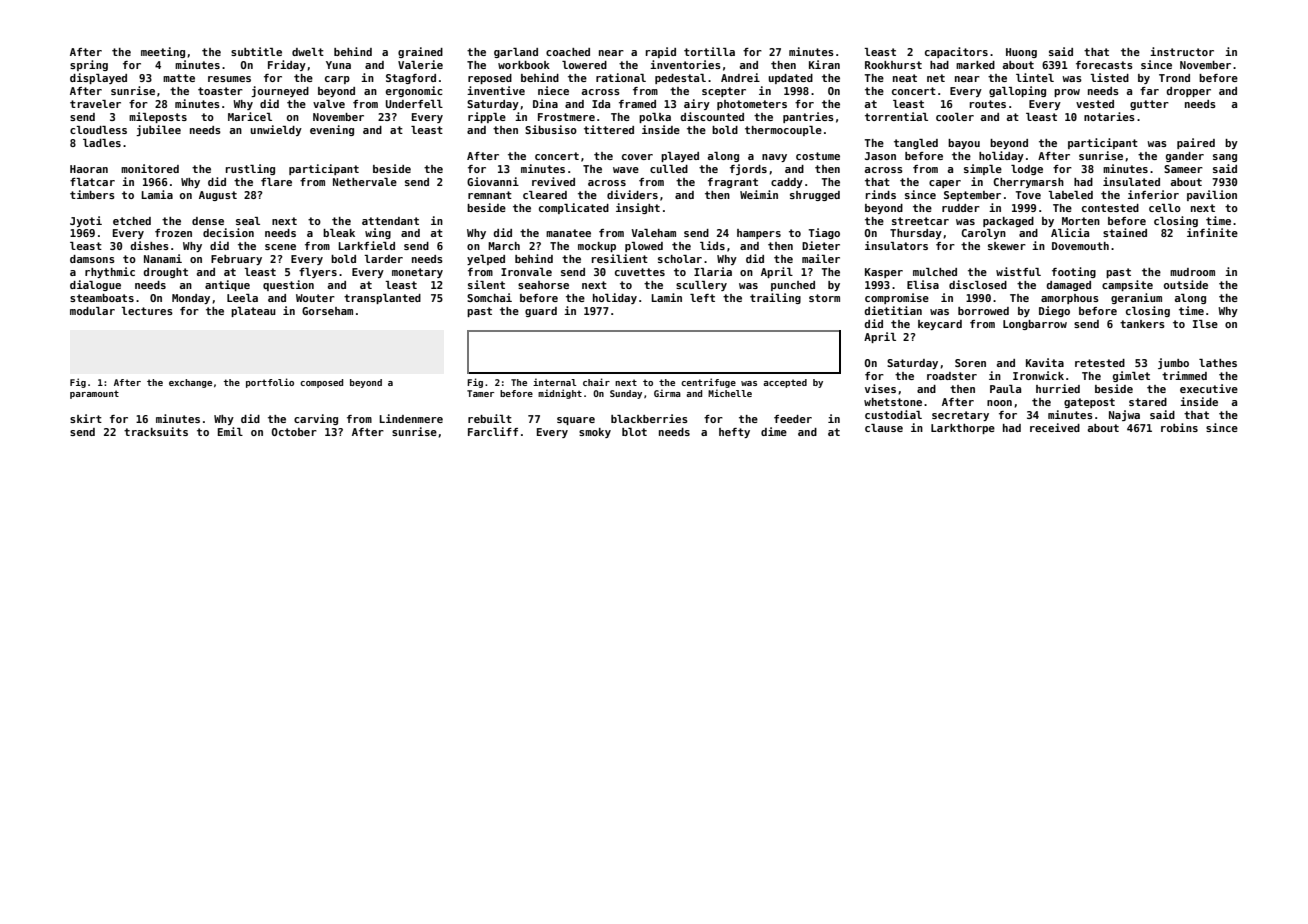 This screenshot has width=1308, height=924. Describe the element at coordinates (541, 312) in the screenshot. I see `guard` at that location.
